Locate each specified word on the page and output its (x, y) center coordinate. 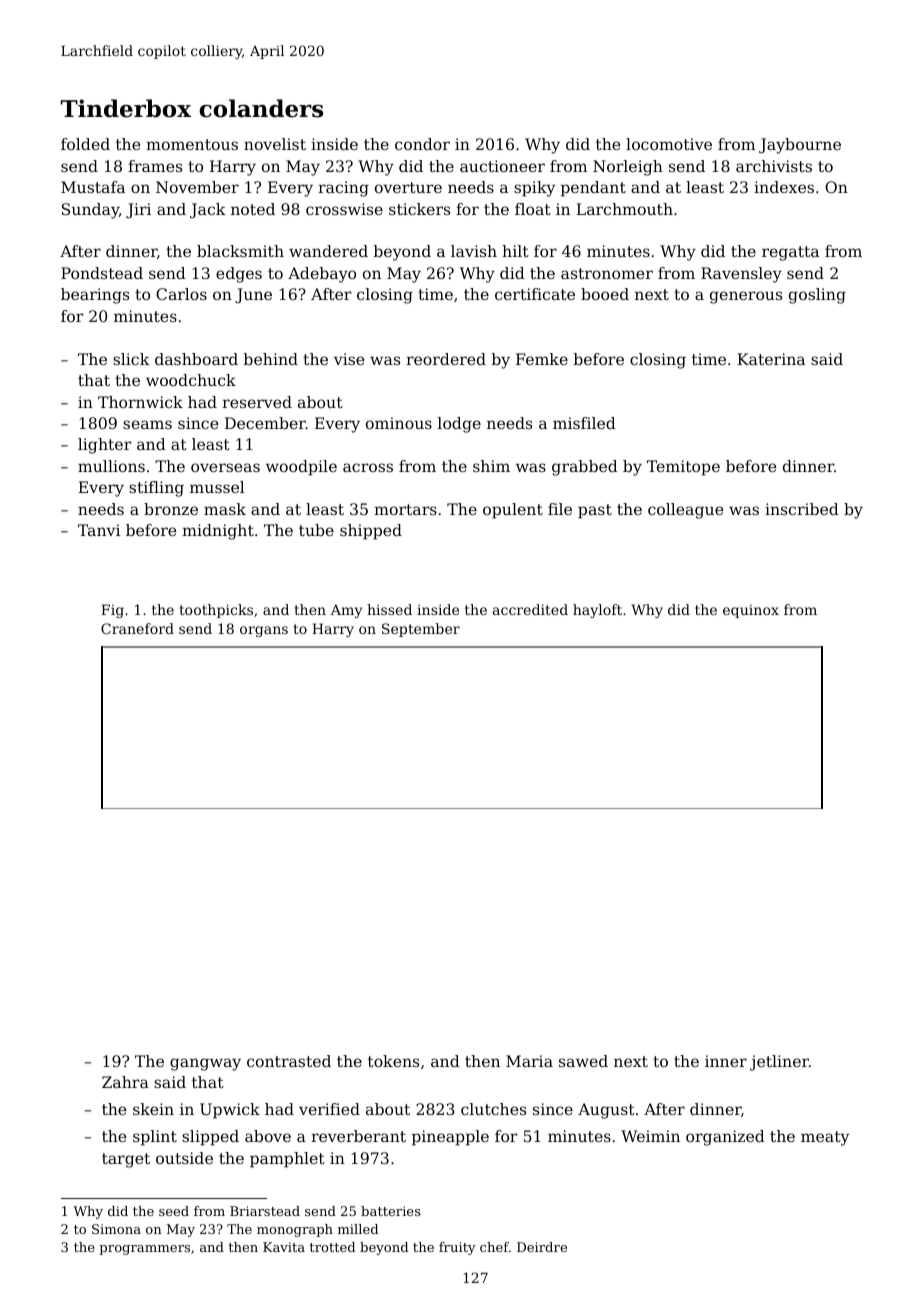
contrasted (289, 1061)
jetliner (779, 1063)
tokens (393, 1061)
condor (422, 144)
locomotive (669, 144)
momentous (192, 144)
